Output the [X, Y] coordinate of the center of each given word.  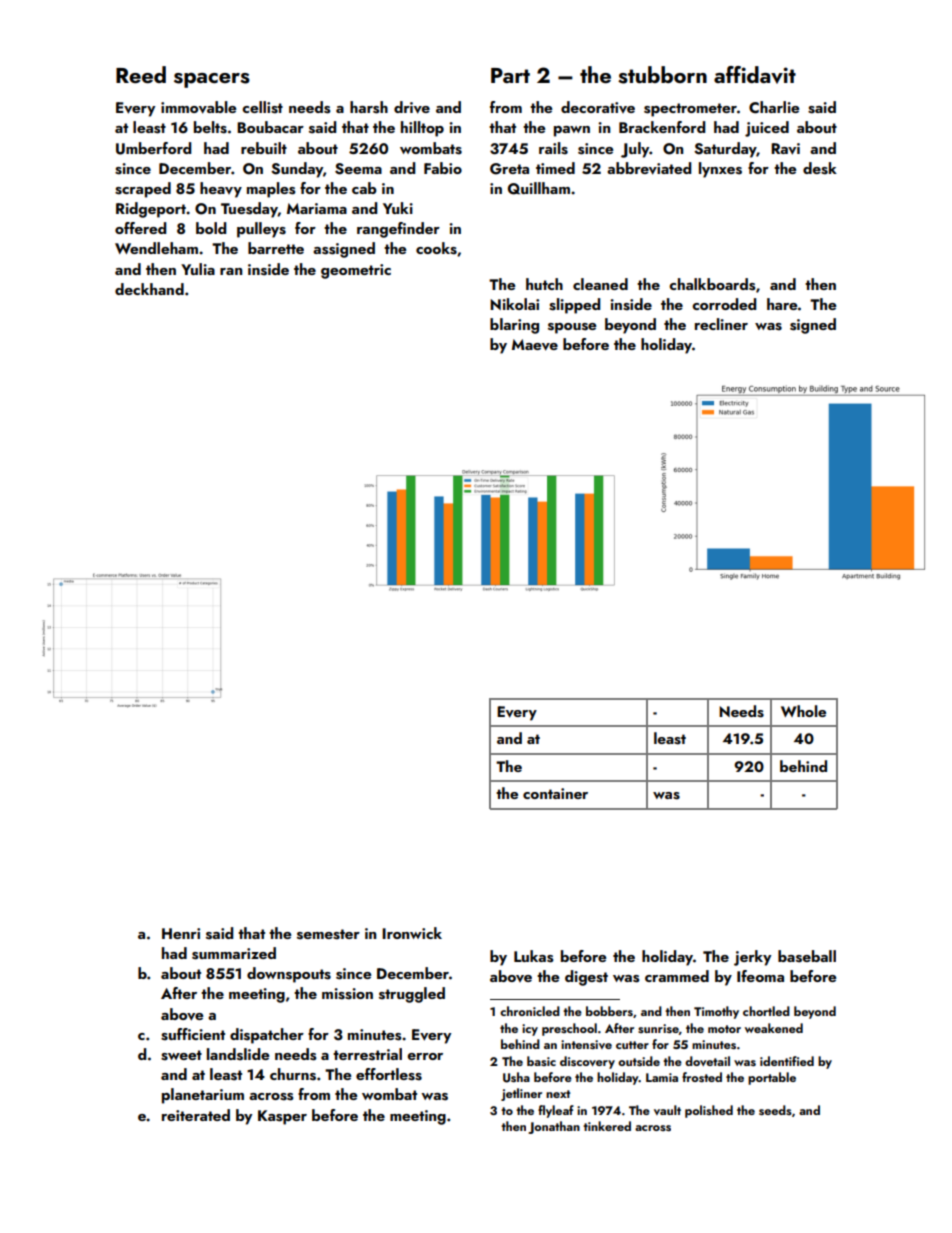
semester [328, 934]
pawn [572, 131]
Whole [803, 711]
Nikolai [514, 304]
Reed [141, 74]
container [555, 793]
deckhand [149, 289]
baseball [807, 956]
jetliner [521, 1094]
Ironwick [412, 933]
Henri [181, 933]
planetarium [203, 1096]
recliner [721, 324]
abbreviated [649, 168]
